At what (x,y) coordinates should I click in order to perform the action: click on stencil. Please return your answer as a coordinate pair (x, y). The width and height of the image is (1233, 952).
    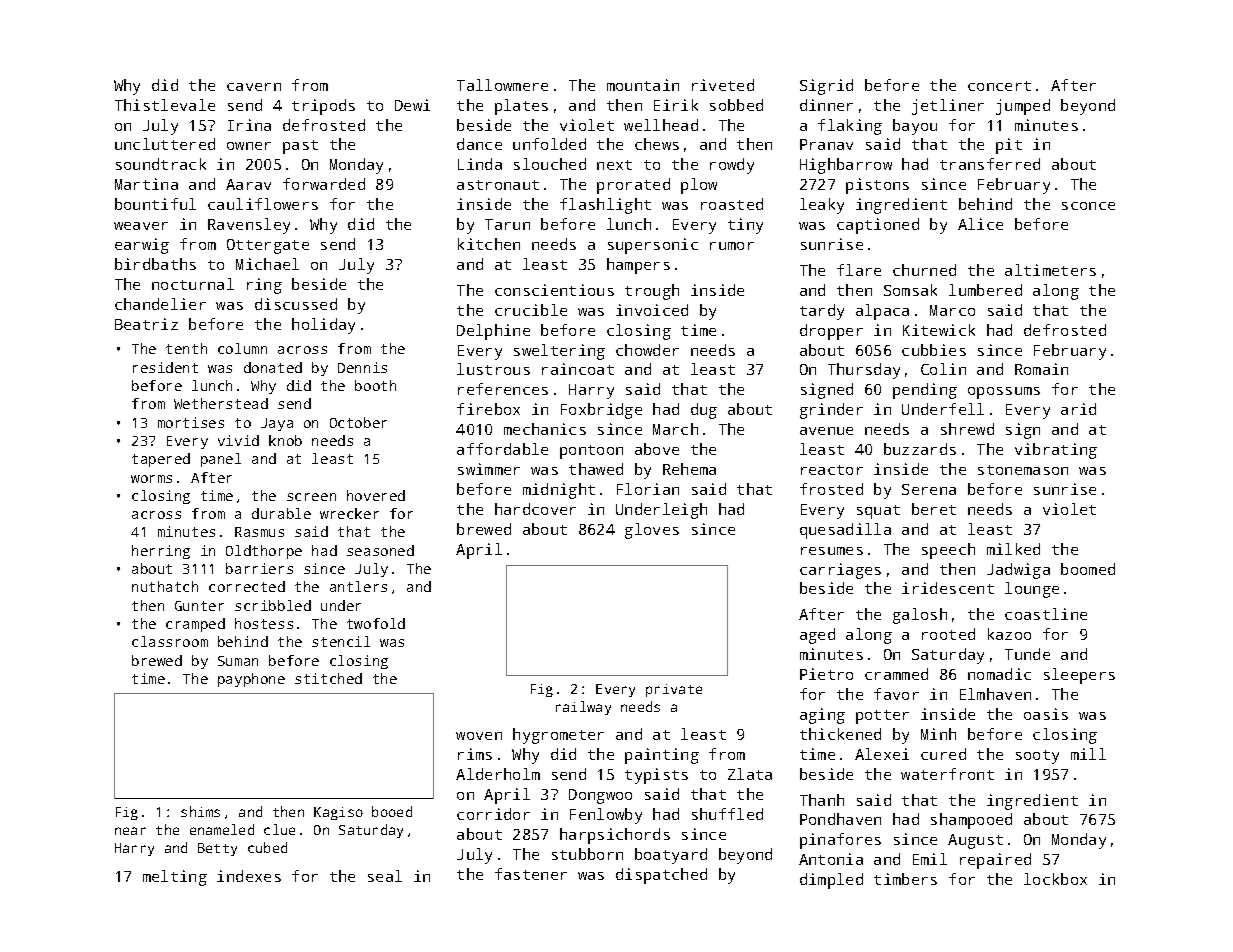
    Looking at the image, I should click on (341, 641).
